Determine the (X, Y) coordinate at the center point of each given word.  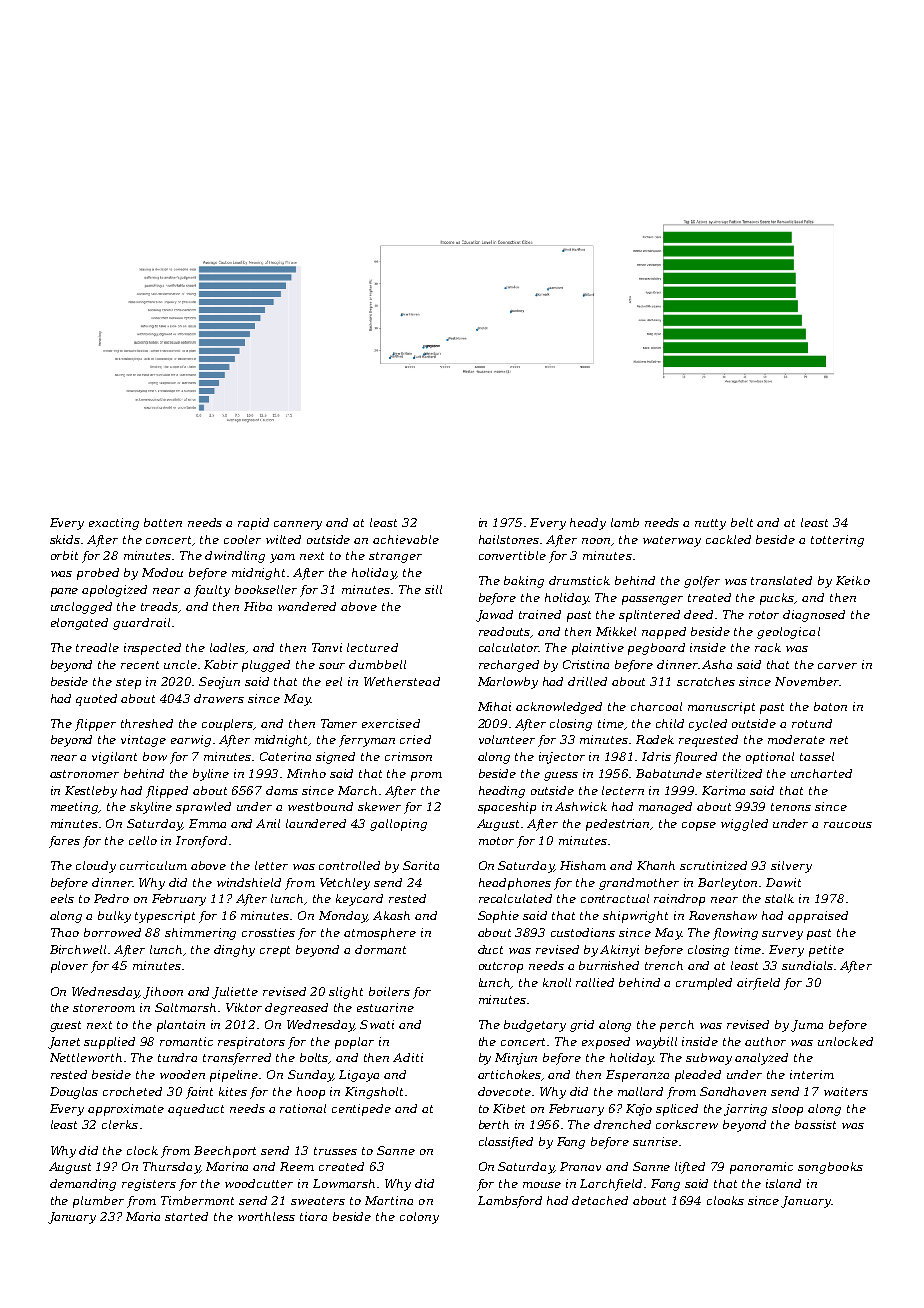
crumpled (704, 984)
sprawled (203, 808)
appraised (818, 917)
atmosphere (380, 934)
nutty (710, 524)
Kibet (509, 1108)
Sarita (421, 865)
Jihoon (163, 993)
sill (433, 589)
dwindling (235, 557)
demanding (83, 1185)
